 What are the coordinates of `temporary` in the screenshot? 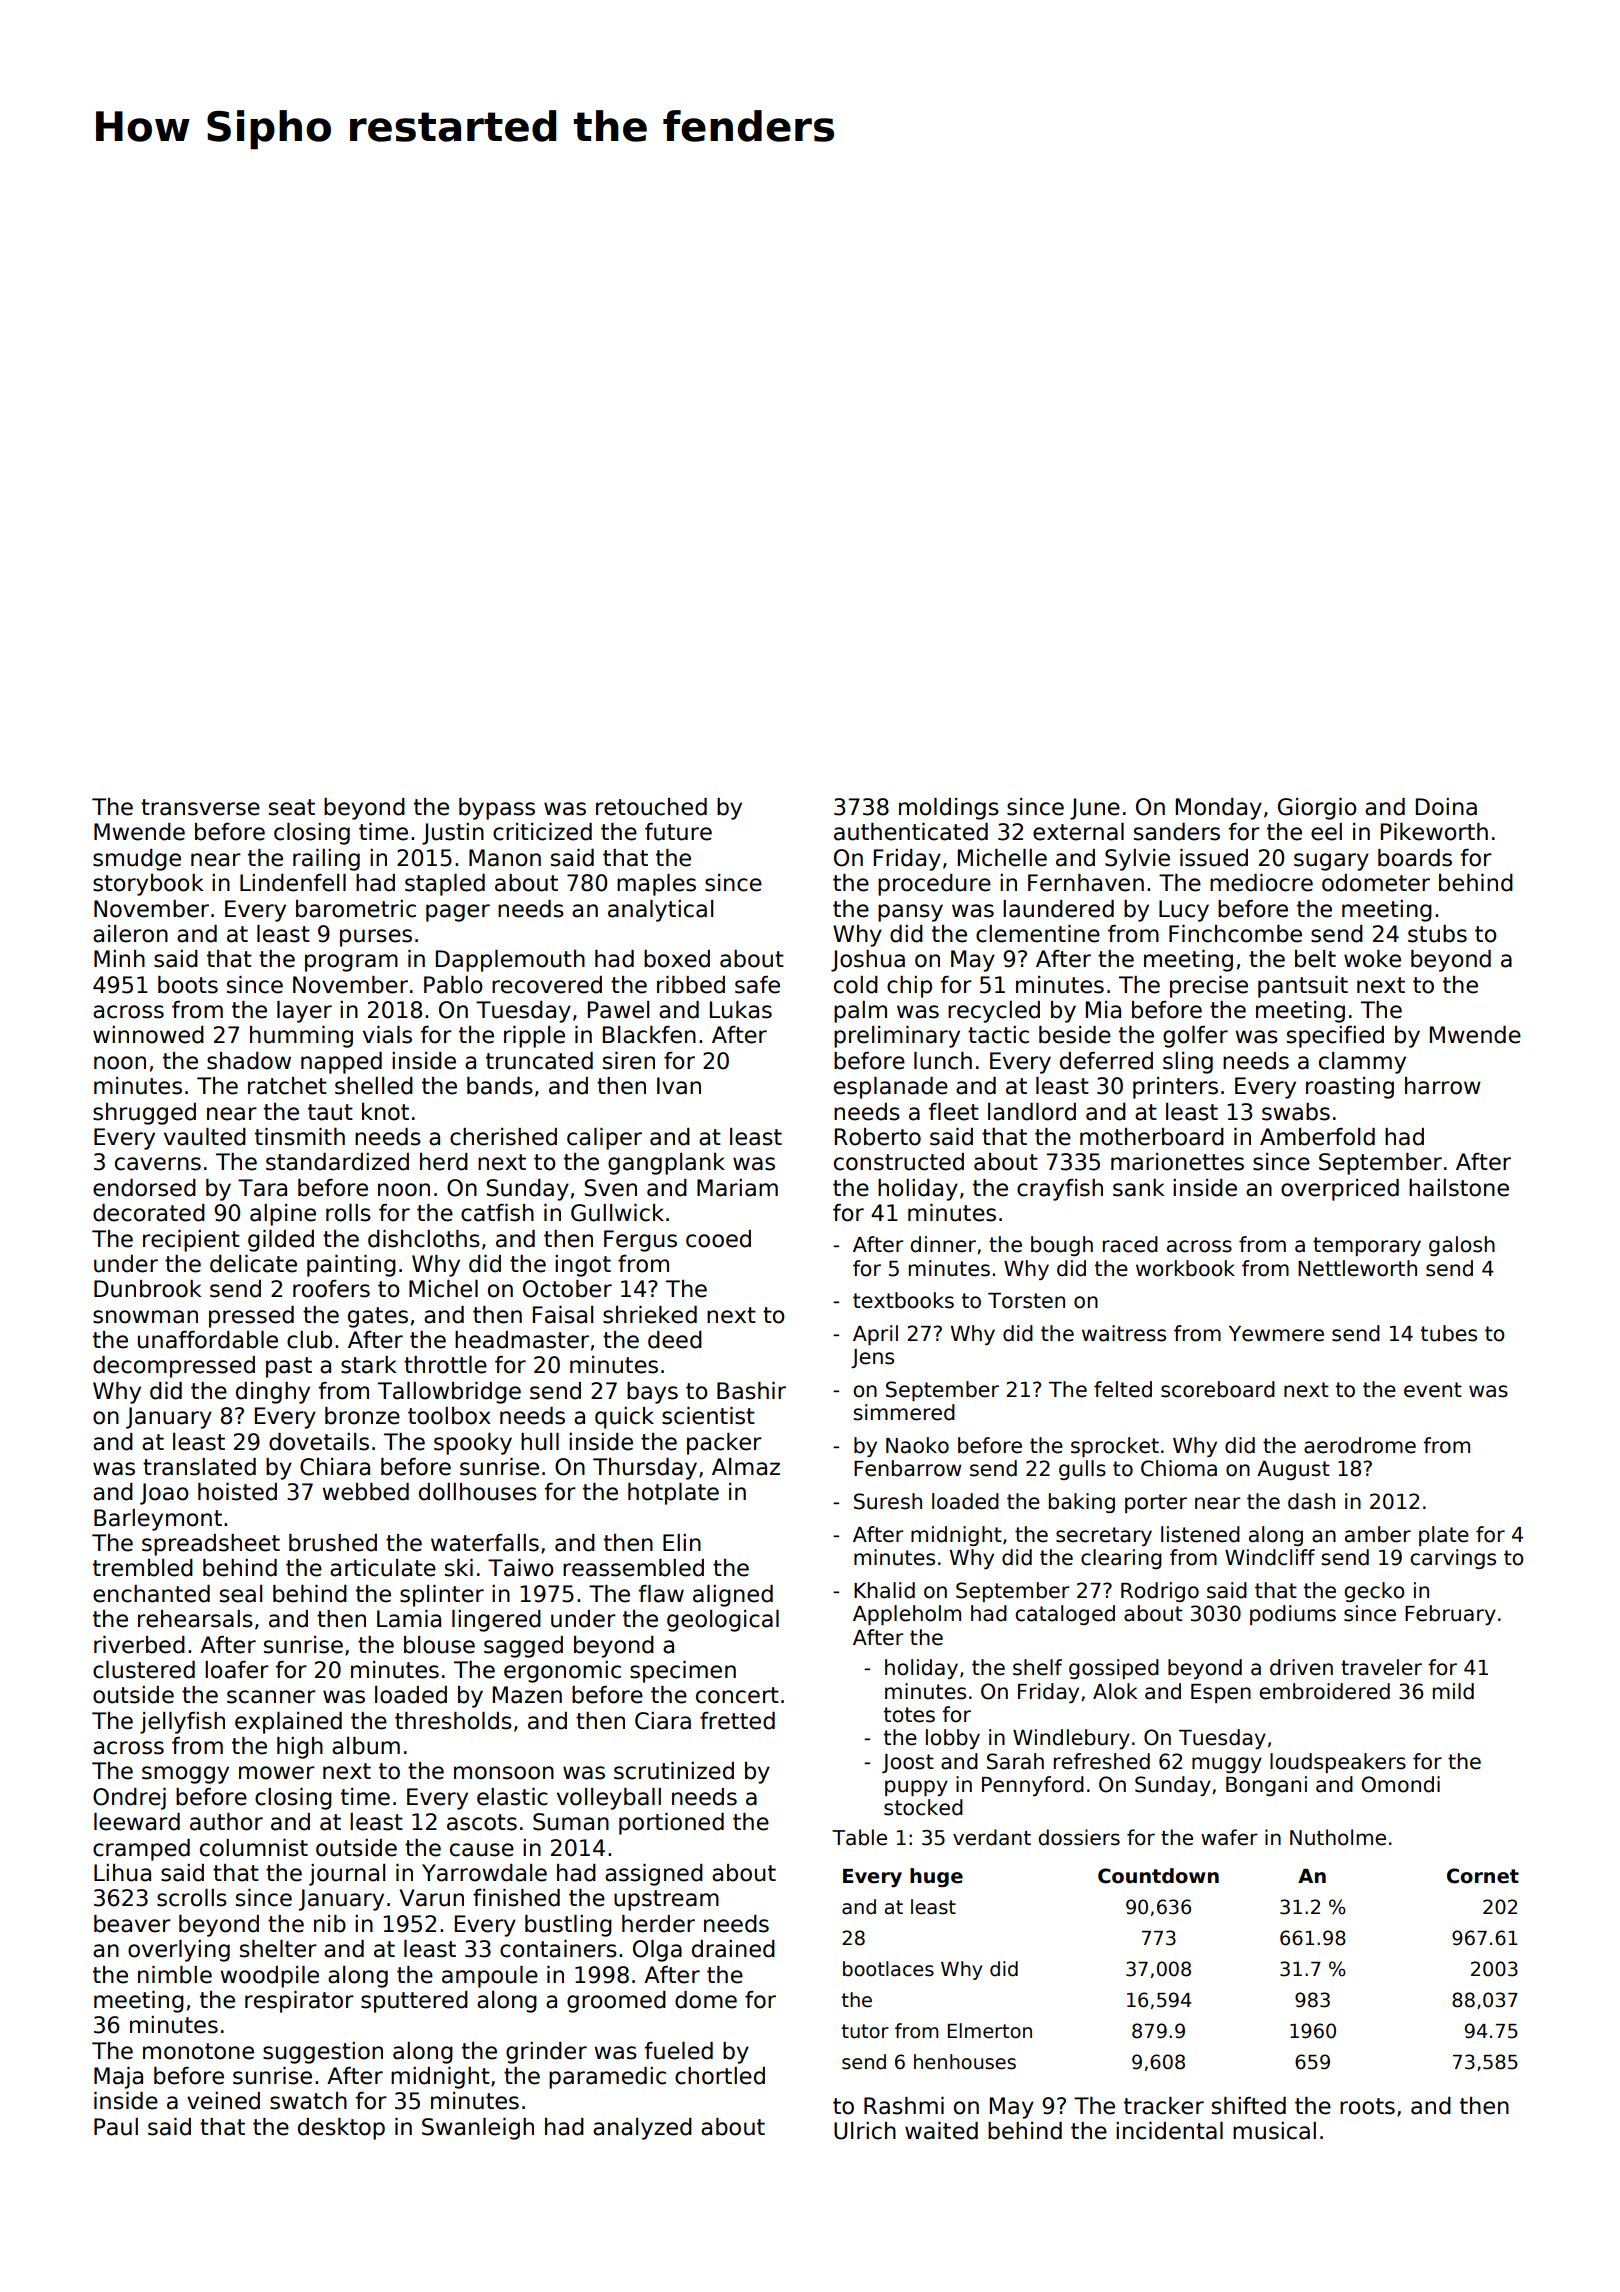 It's located at (1367, 1246).
